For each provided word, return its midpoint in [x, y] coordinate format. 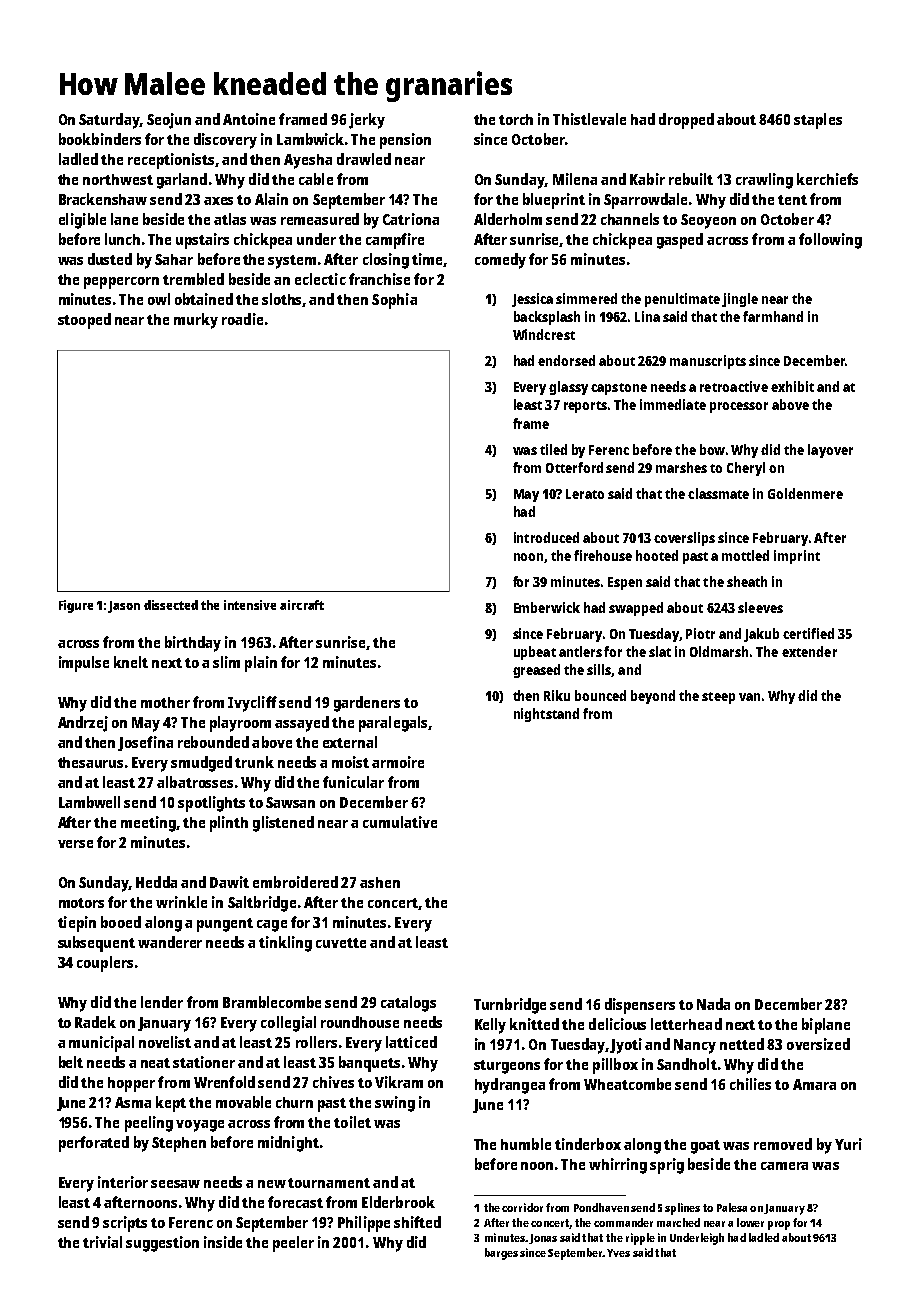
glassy [568, 388]
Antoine [249, 119]
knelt [131, 662]
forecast [295, 1202]
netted [742, 1044]
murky [196, 321]
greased [536, 671]
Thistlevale [589, 119]
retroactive [734, 386]
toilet [352, 1122]
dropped [686, 121]
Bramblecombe [272, 1002]
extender [809, 651]
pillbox [615, 1066]
